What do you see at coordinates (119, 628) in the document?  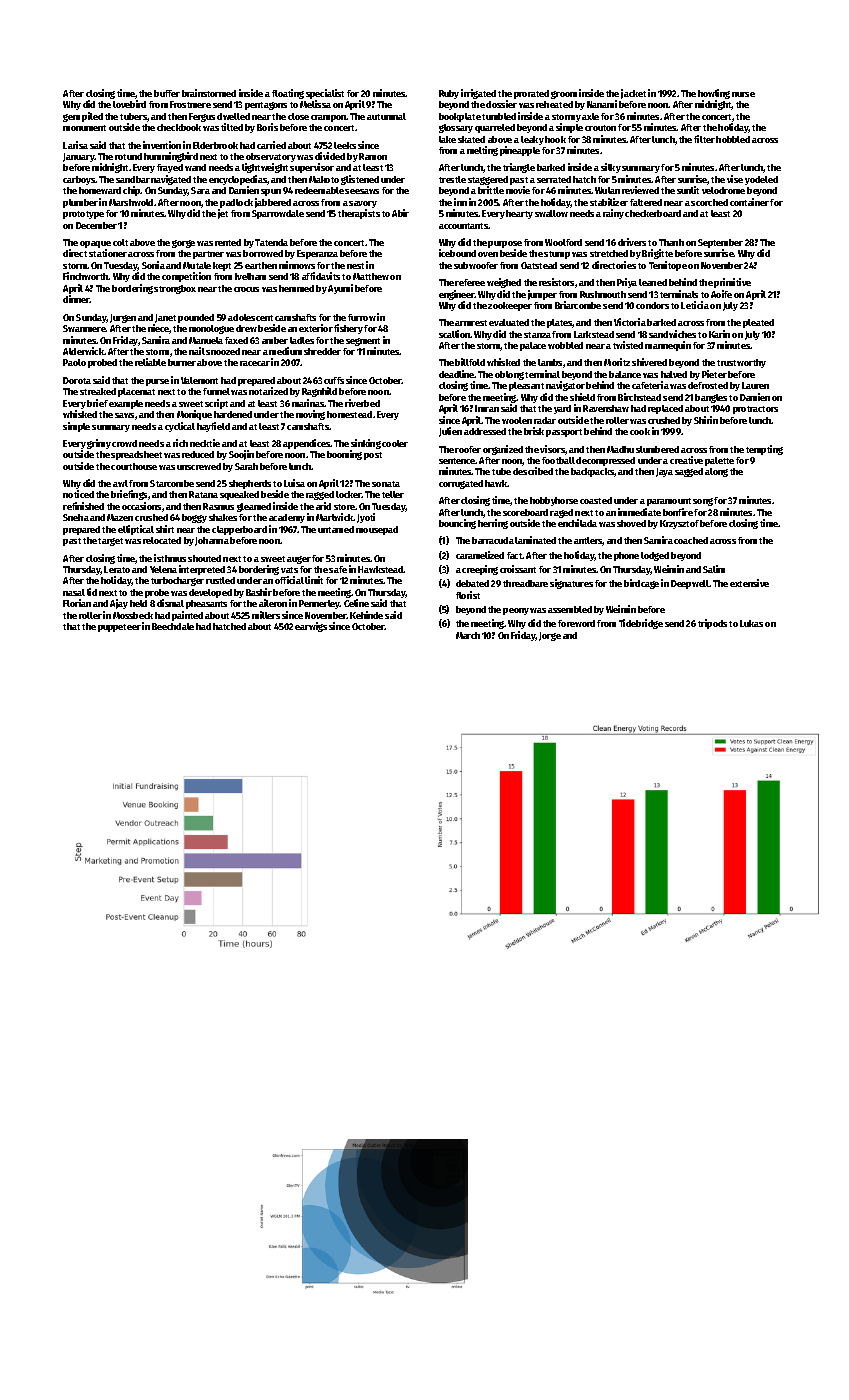 I see `puppeteer` at bounding box center [119, 628].
